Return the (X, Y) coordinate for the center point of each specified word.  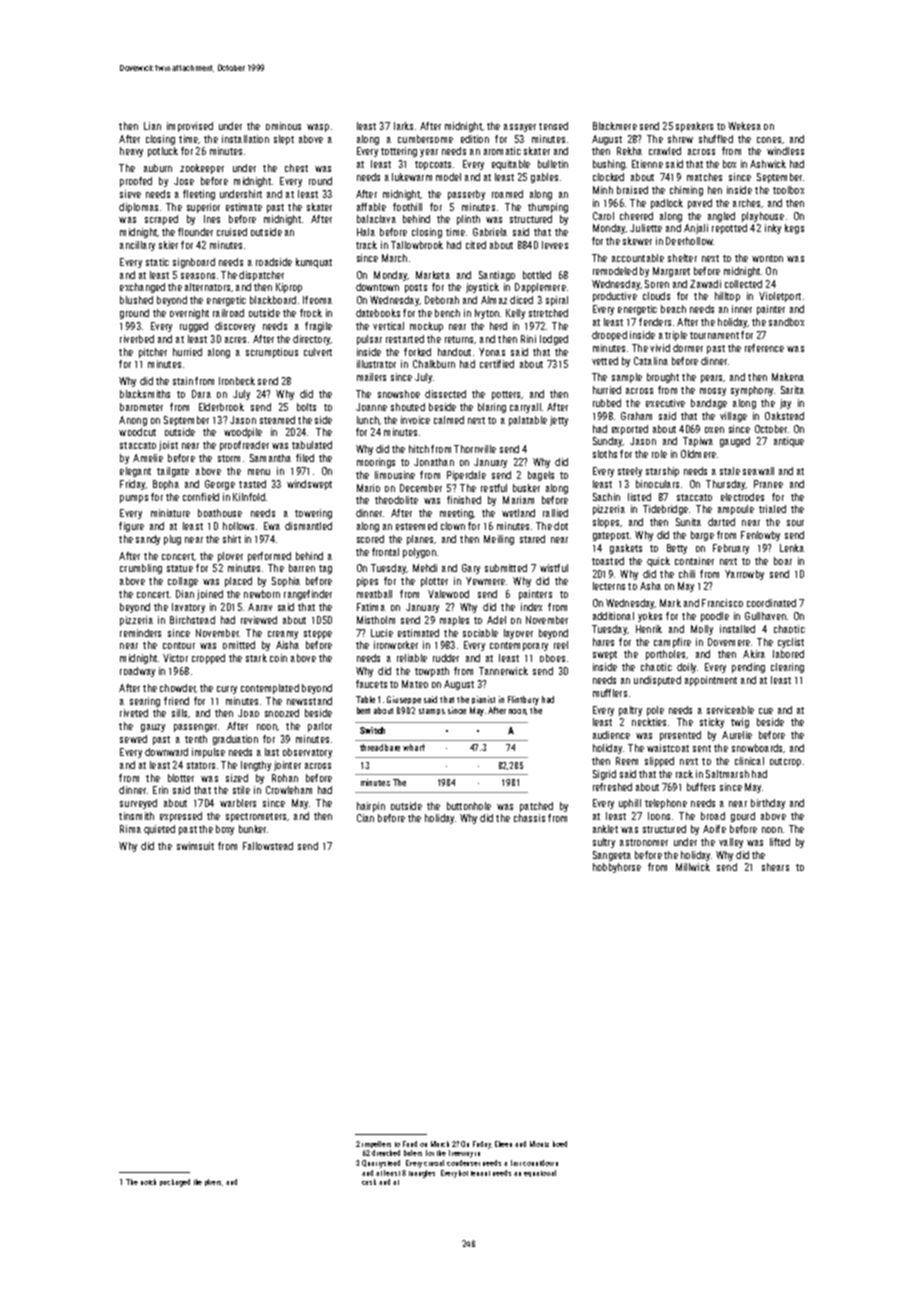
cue (766, 711)
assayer (520, 128)
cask (369, 1182)
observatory (307, 753)
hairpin (371, 807)
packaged (175, 1183)
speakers (694, 127)
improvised (190, 127)
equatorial (540, 1173)
